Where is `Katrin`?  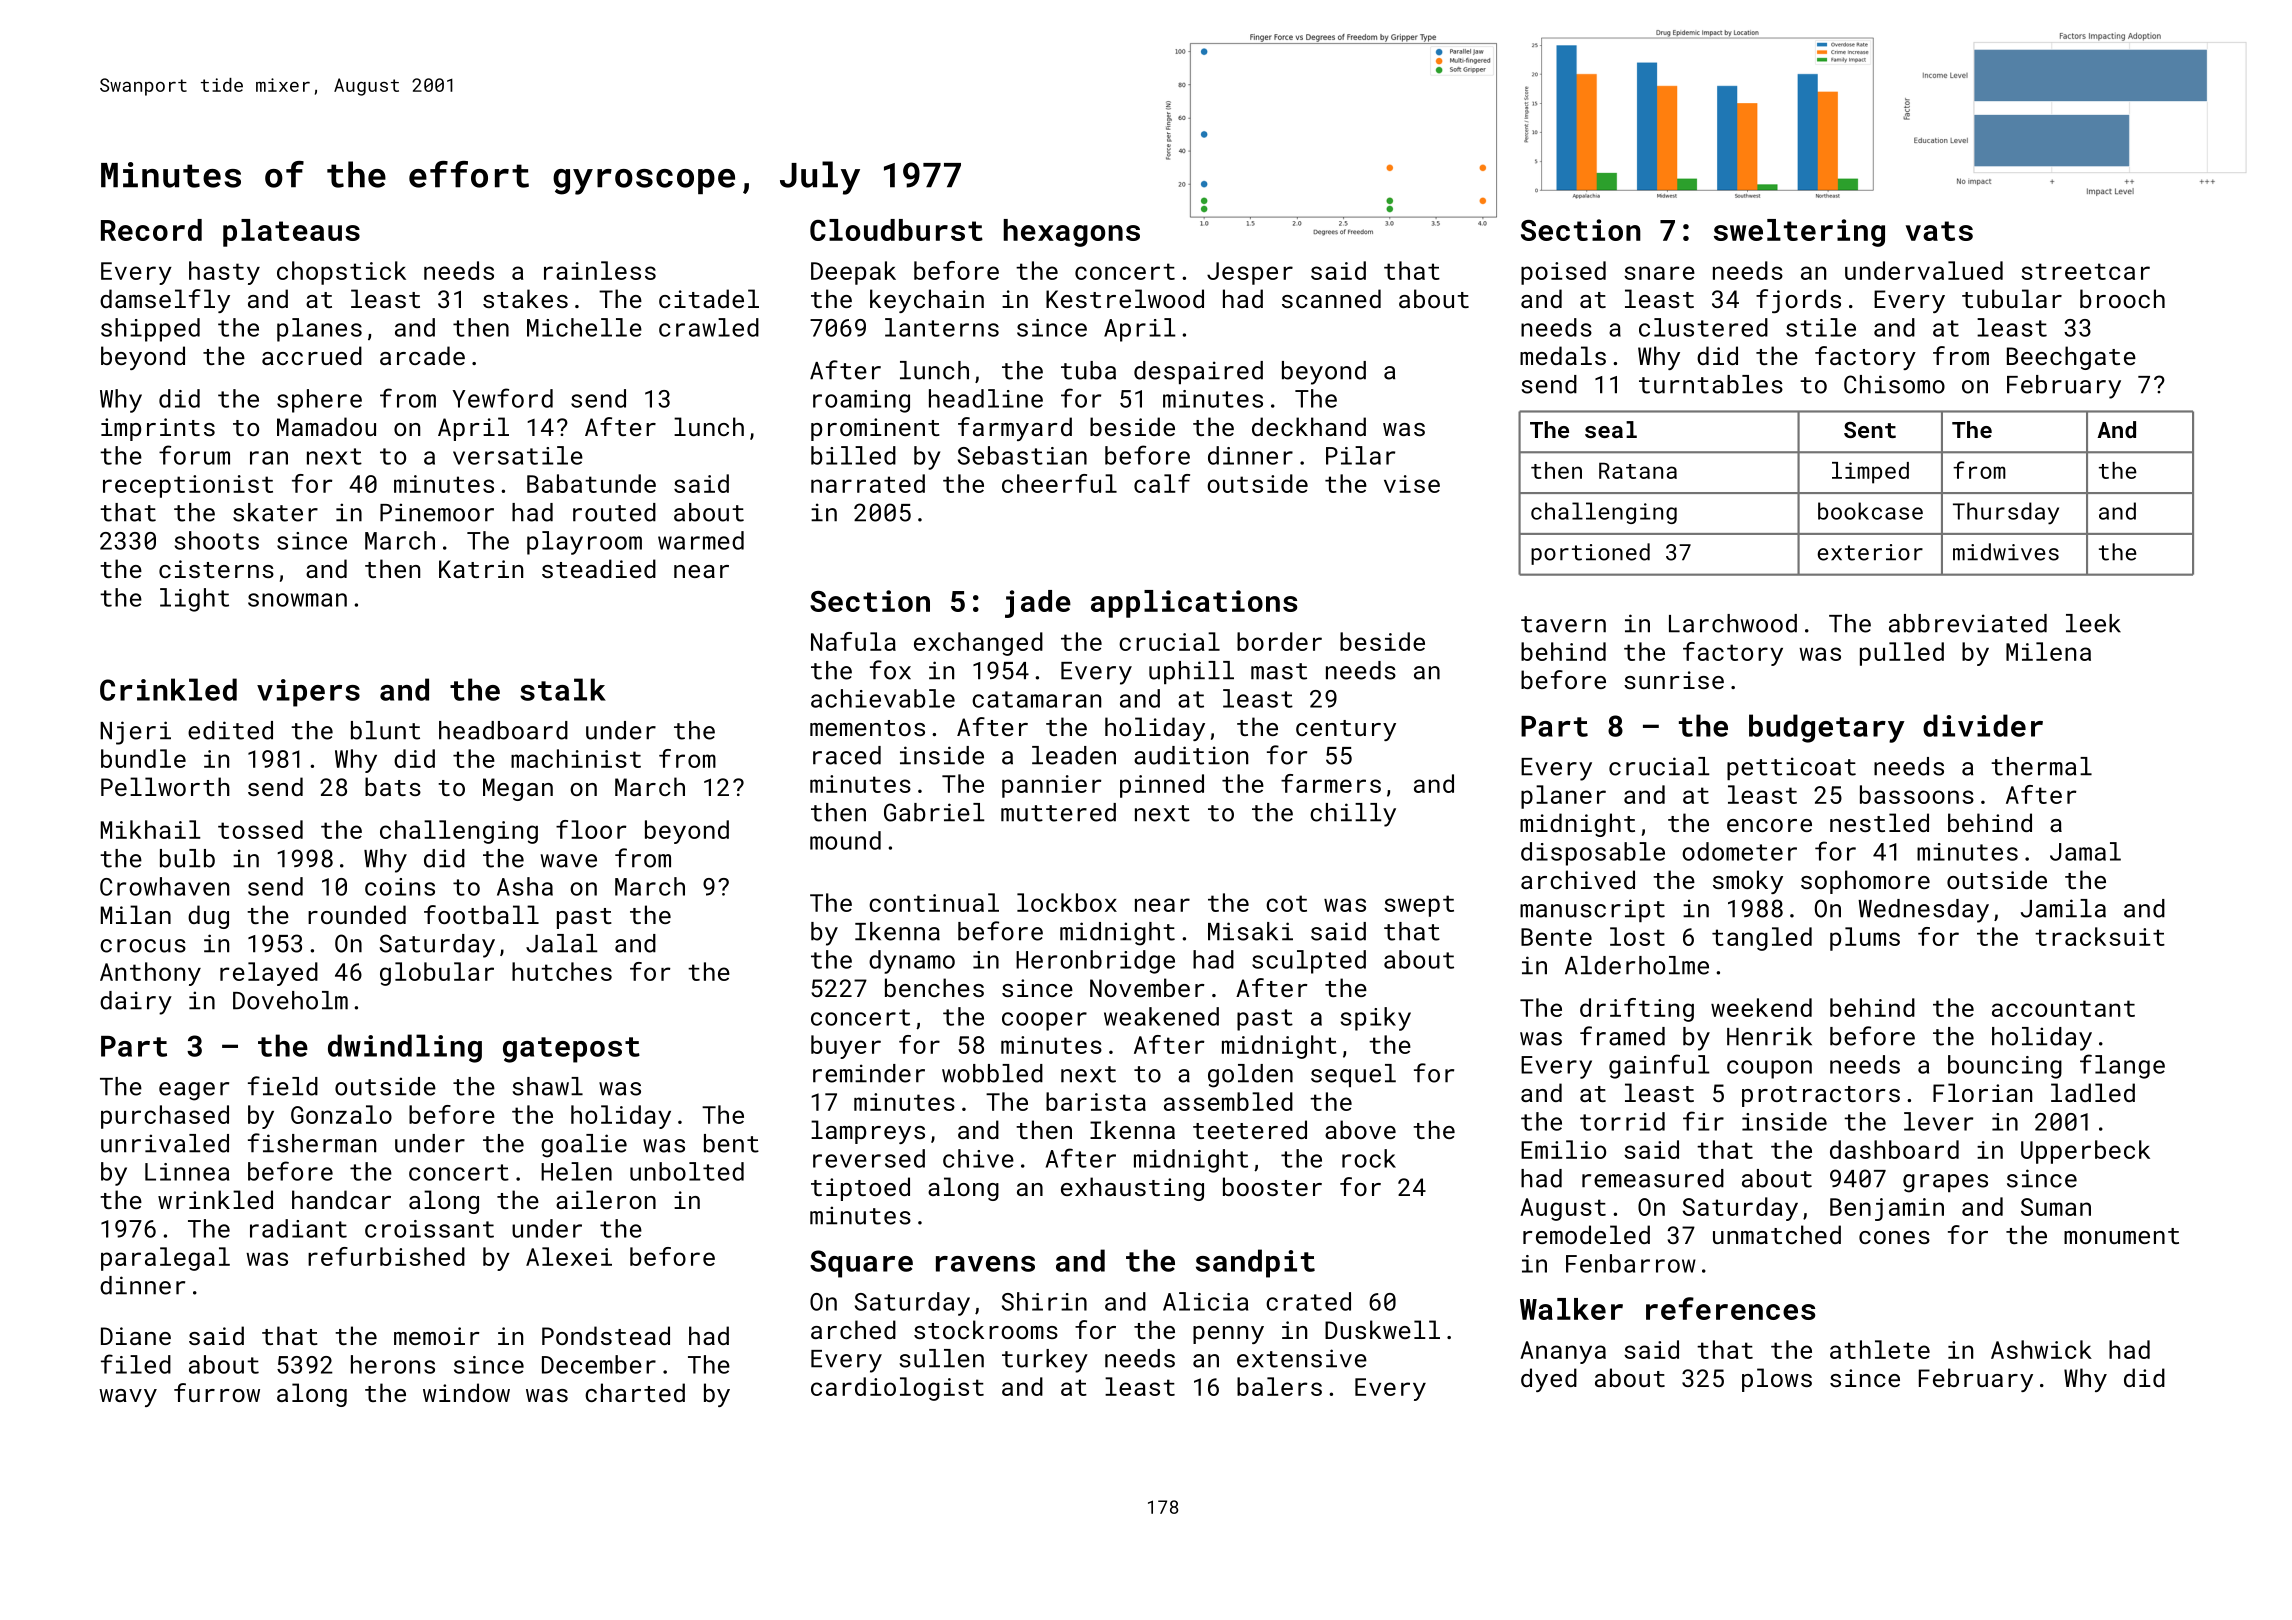 Katrin is located at coordinates (481, 569).
